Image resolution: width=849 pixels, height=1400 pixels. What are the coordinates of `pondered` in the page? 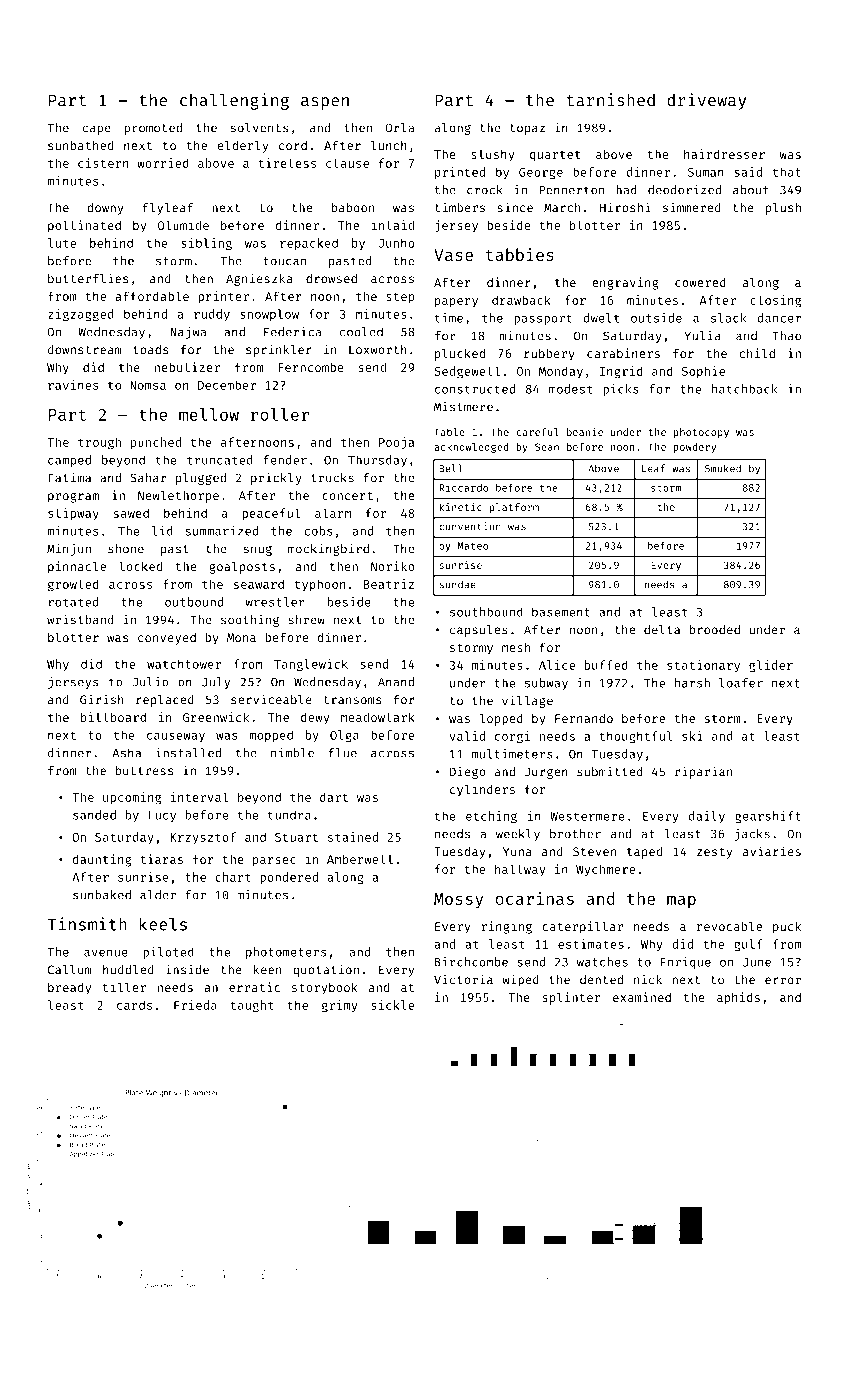 It's located at (289, 878).
